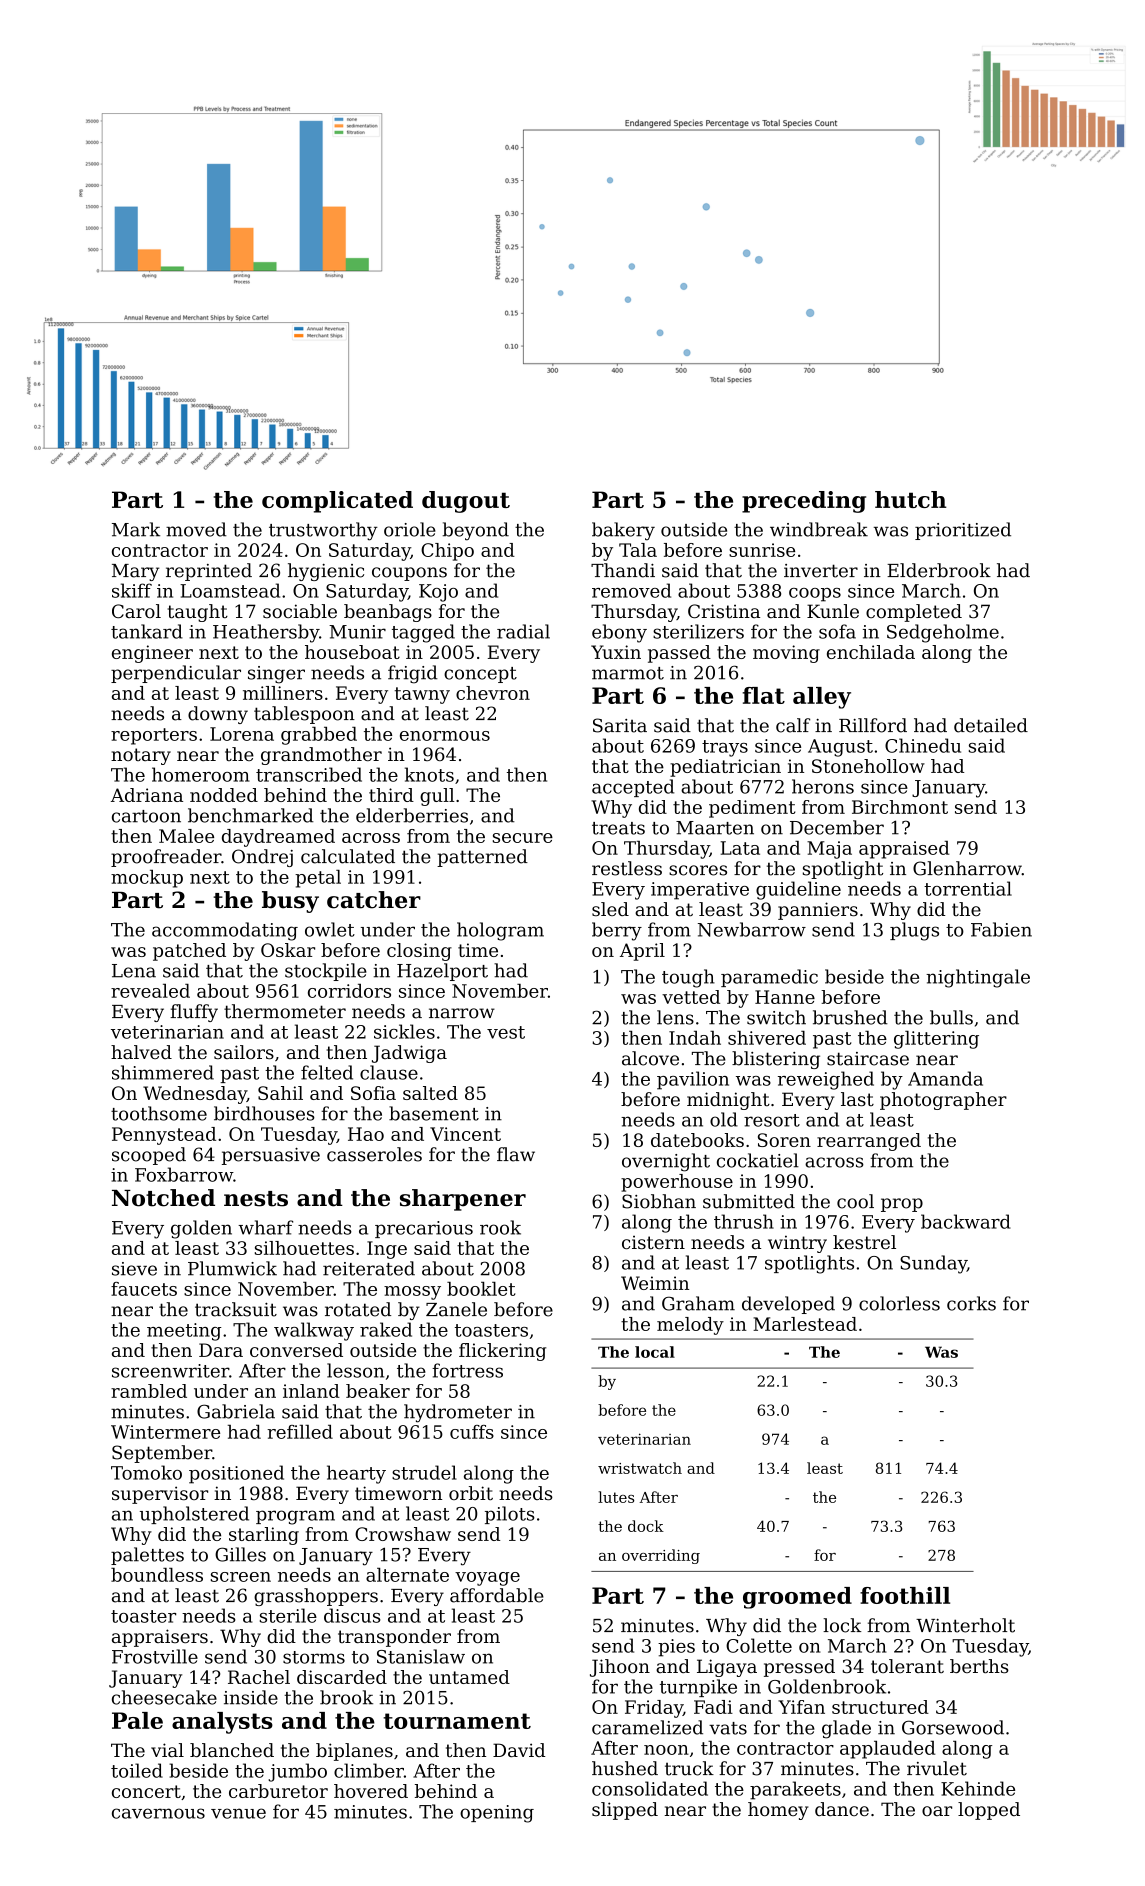 This screenshot has width=1145, height=1886. Describe the element at coordinates (278, 1791) in the screenshot. I see `carburetor` at that location.
